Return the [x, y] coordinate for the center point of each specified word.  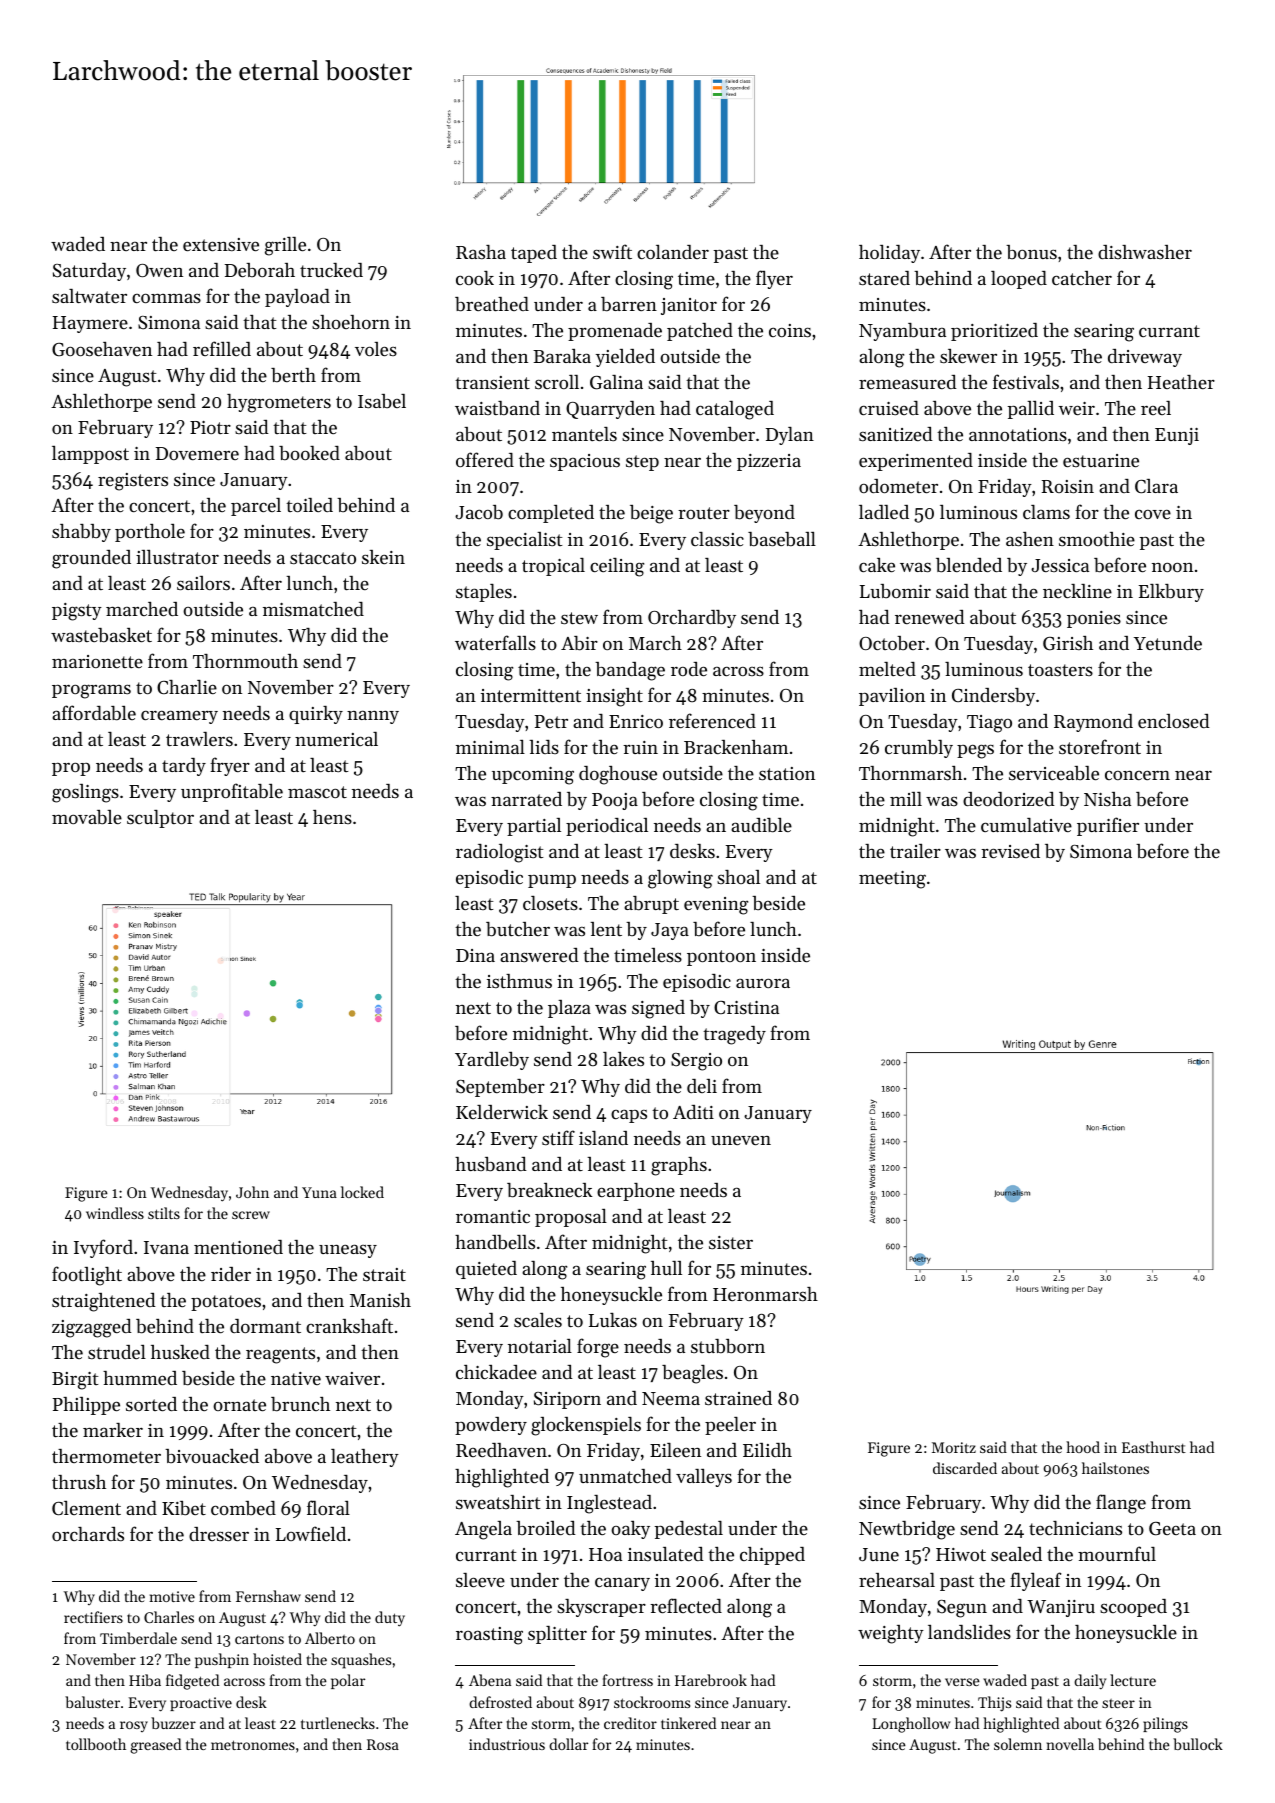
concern [1137, 775]
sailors [203, 583]
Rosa [383, 1744]
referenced [712, 720]
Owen [159, 270]
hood [1083, 1447]
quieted [486, 1270]
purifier [1108, 826]
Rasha [481, 252]
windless [115, 1213]
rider [231, 1274]
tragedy [734, 1035]
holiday [889, 254]
